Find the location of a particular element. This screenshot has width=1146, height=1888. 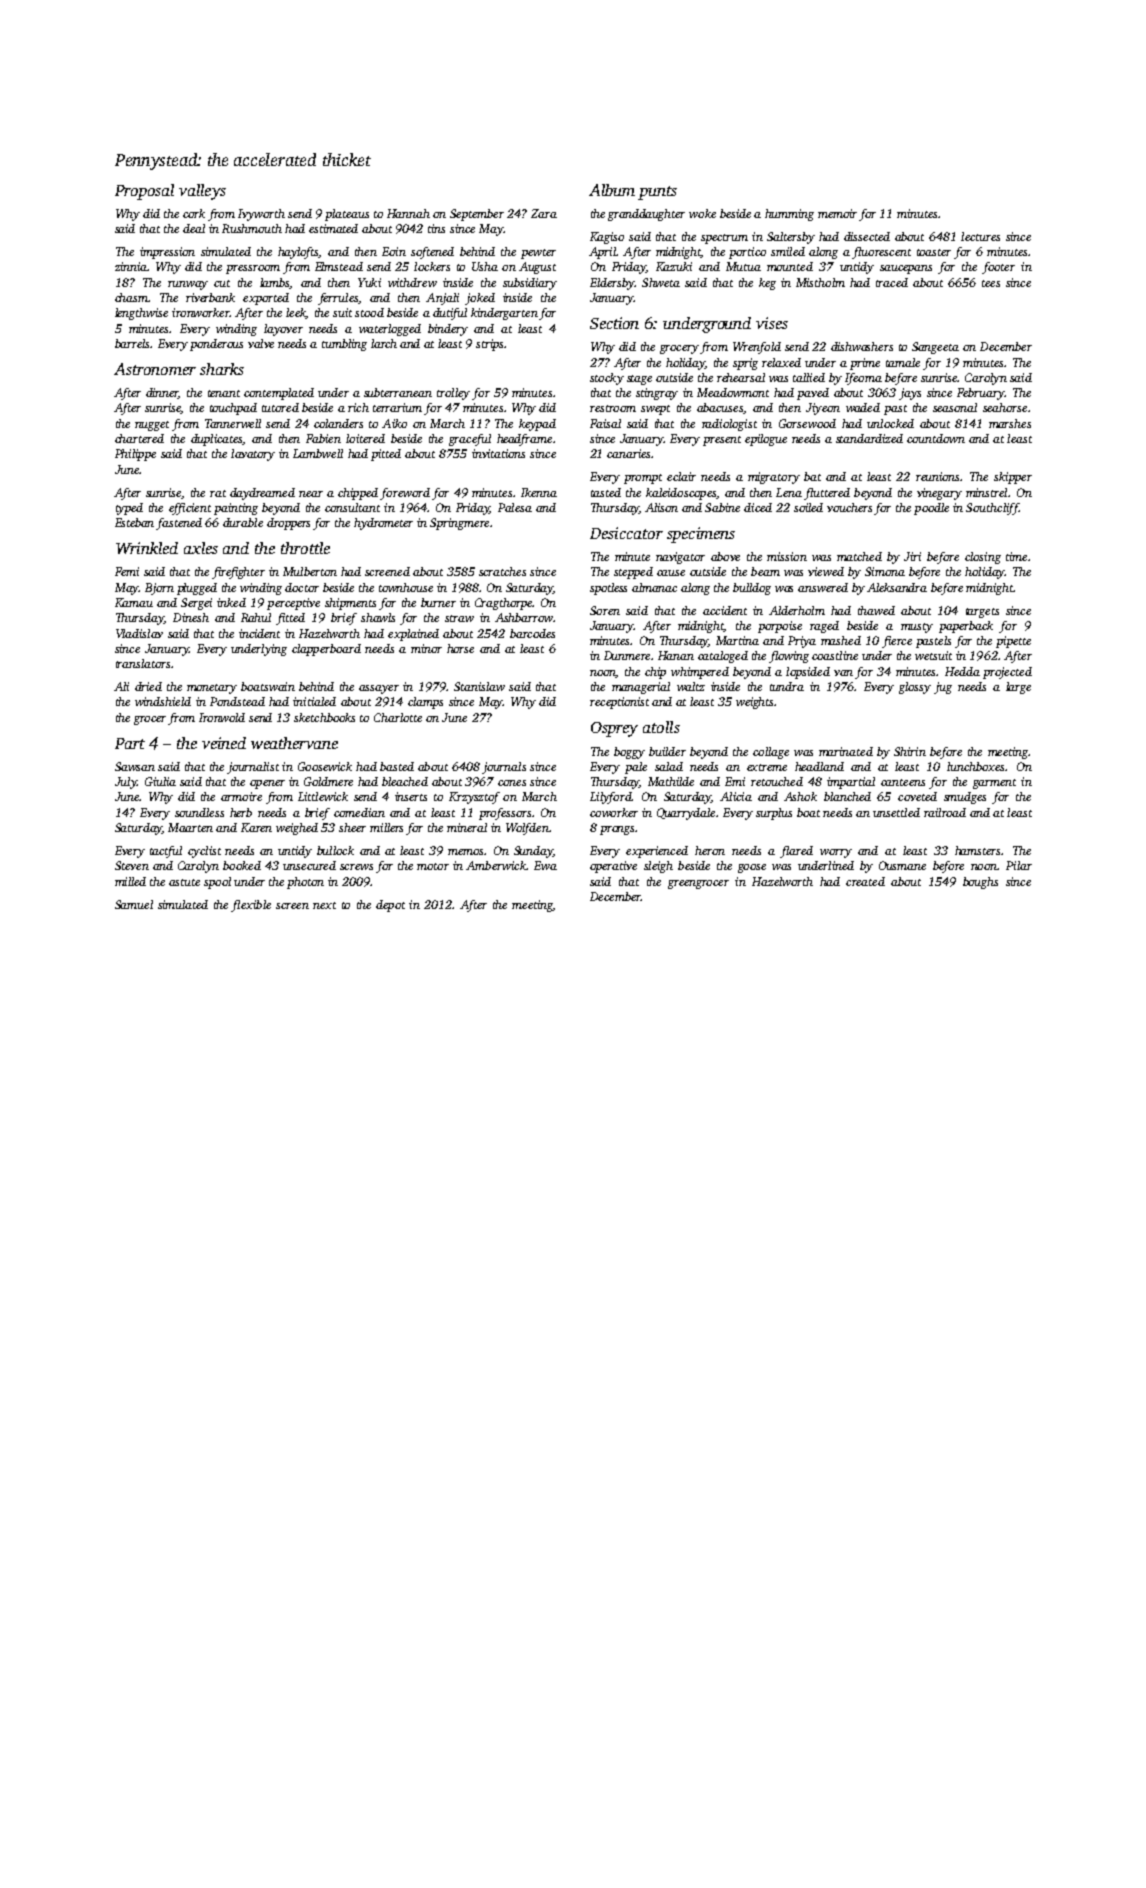

Southcliff is located at coordinates (992, 509).
